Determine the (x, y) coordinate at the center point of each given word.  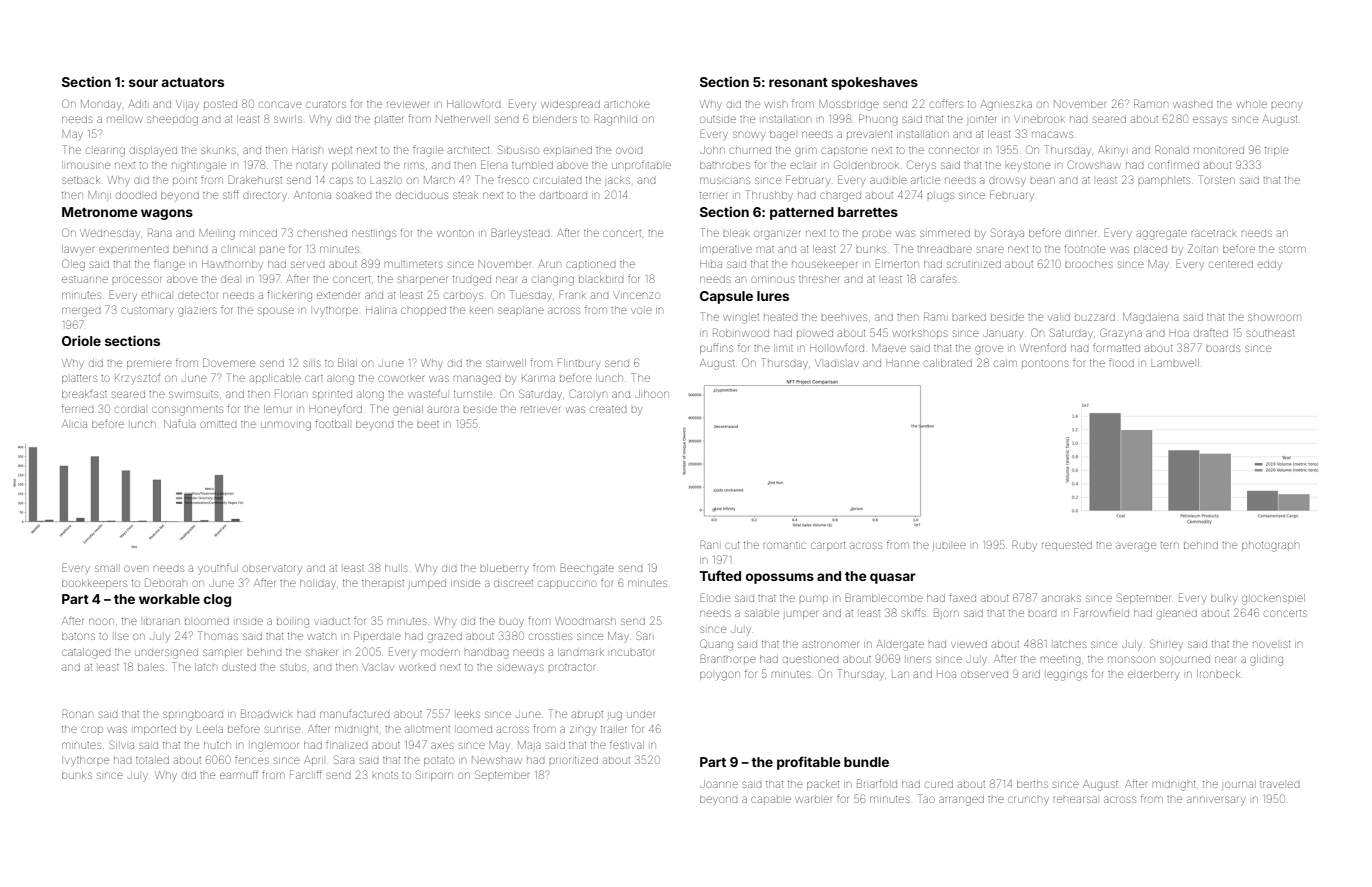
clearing (105, 152)
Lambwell (1175, 363)
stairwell (506, 363)
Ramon (1151, 103)
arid (1031, 674)
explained (568, 150)
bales (151, 667)
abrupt (587, 715)
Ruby (1024, 545)
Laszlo (386, 180)
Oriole (81, 340)
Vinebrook (1039, 119)
